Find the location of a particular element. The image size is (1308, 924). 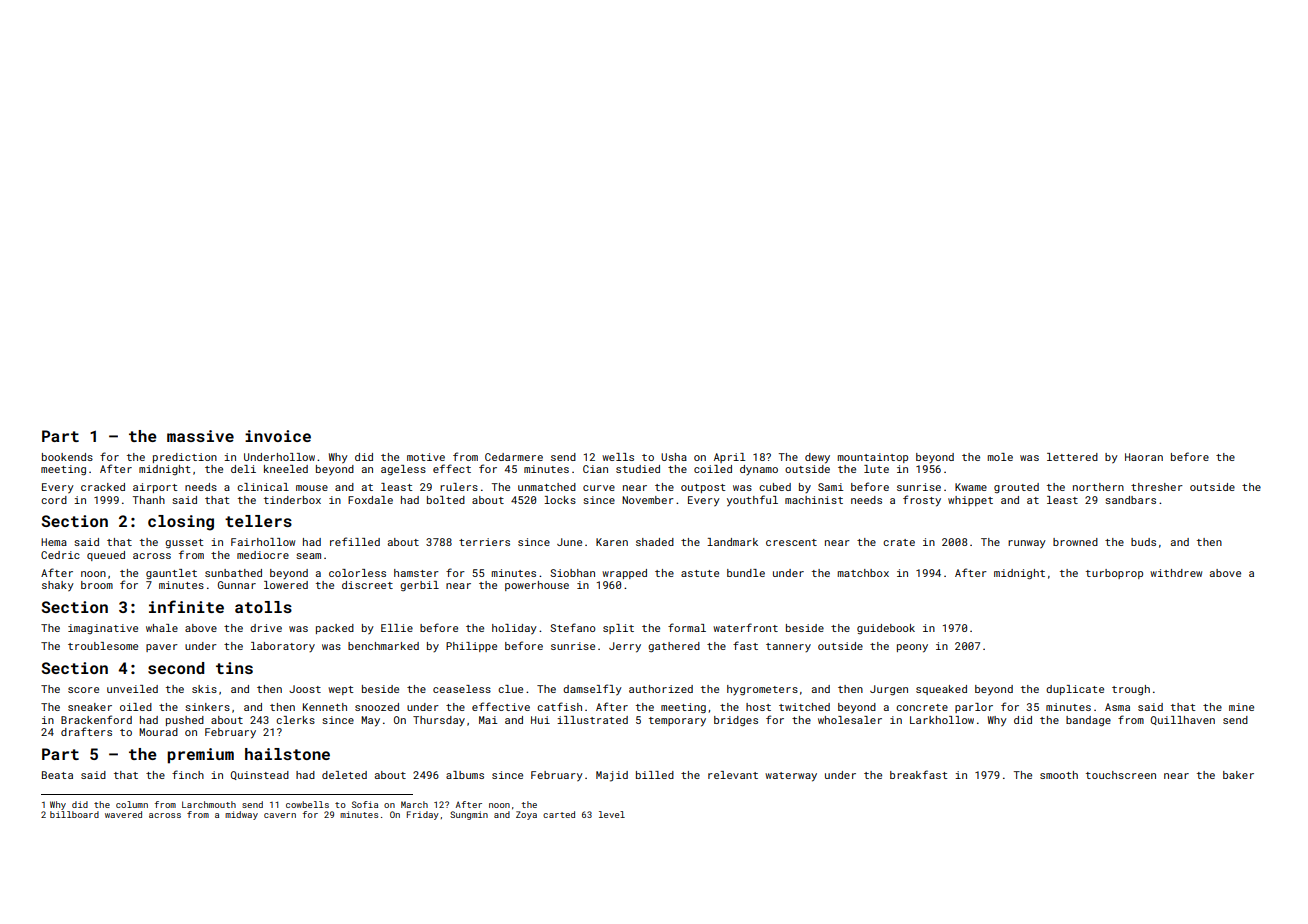

tannery is located at coordinates (788, 647).
